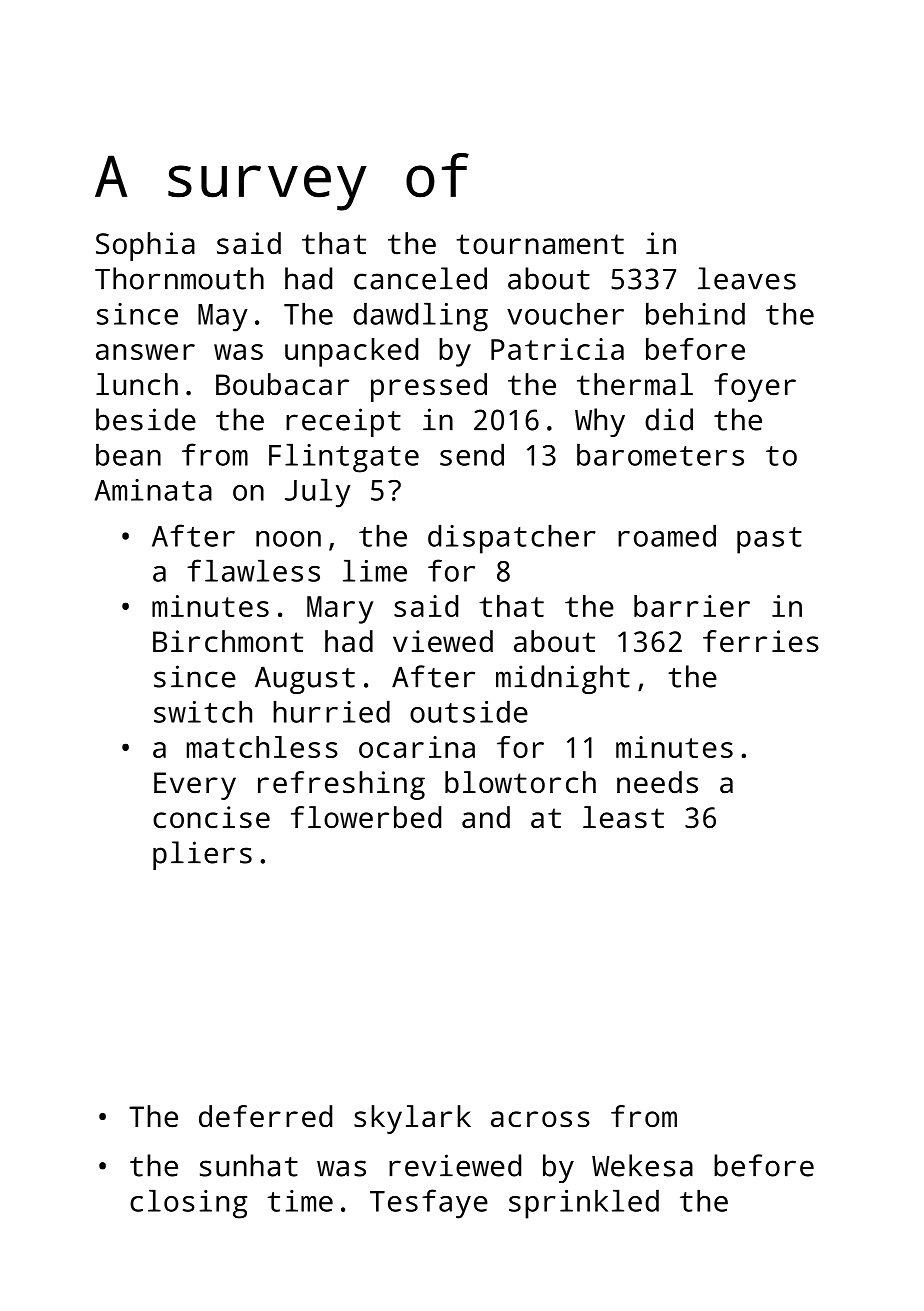 This image has height=1311, width=924. Describe the element at coordinates (188, 1204) in the image. I see `closing` at that location.
